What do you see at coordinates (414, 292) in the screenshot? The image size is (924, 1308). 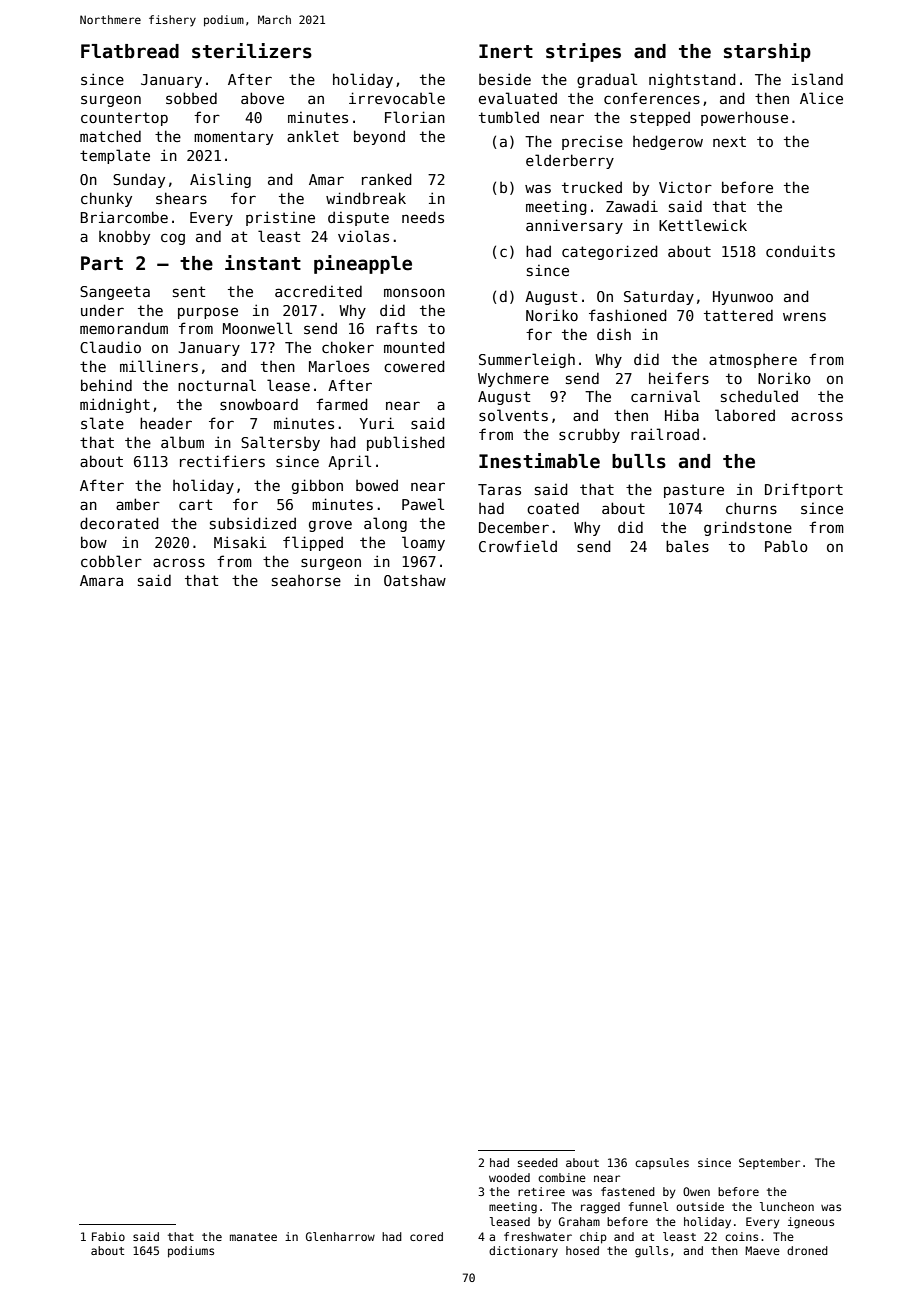 I see `monsoon` at bounding box center [414, 292].
